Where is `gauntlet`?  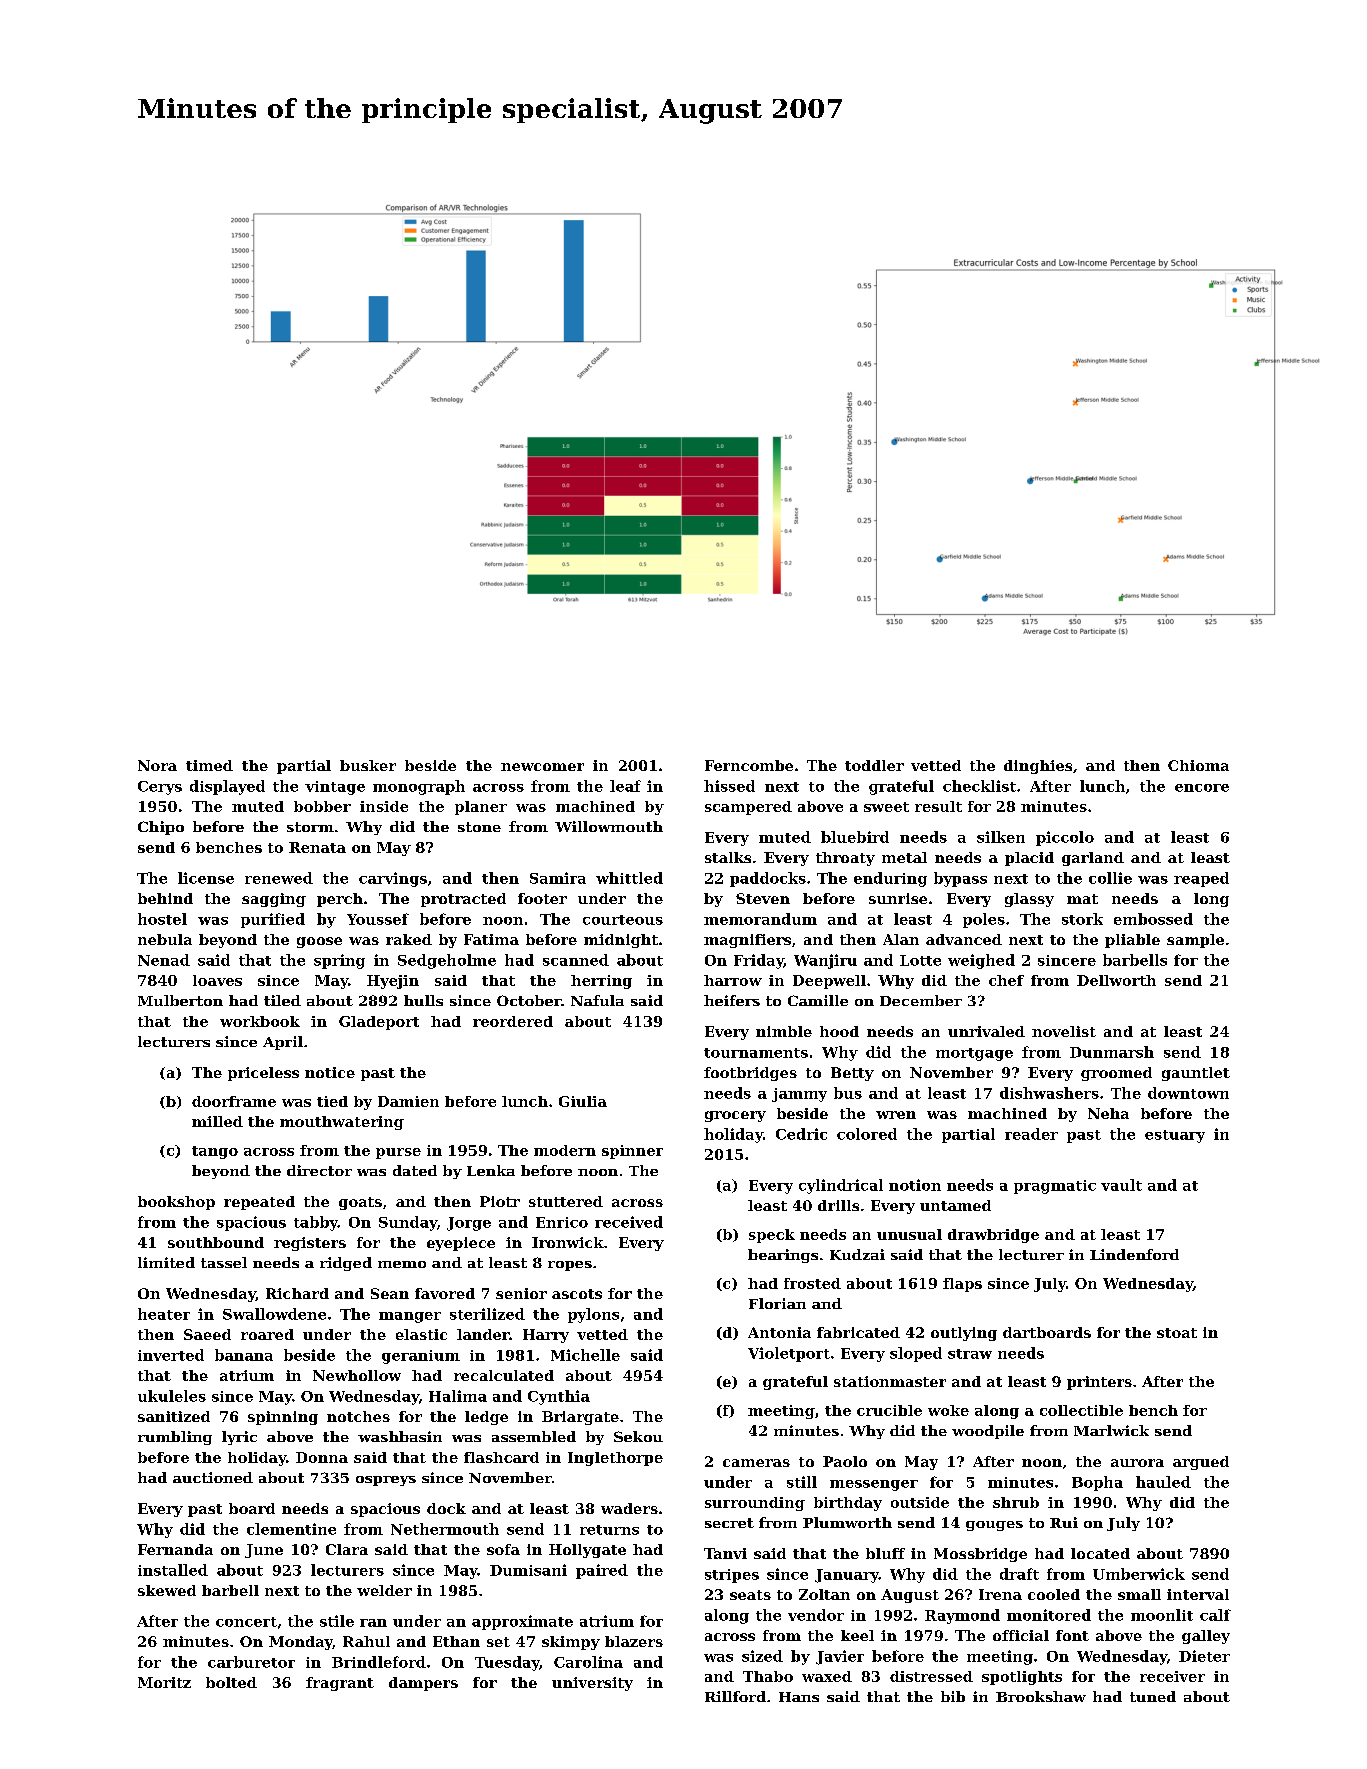 gauntlet is located at coordinates (1196, 1074).
